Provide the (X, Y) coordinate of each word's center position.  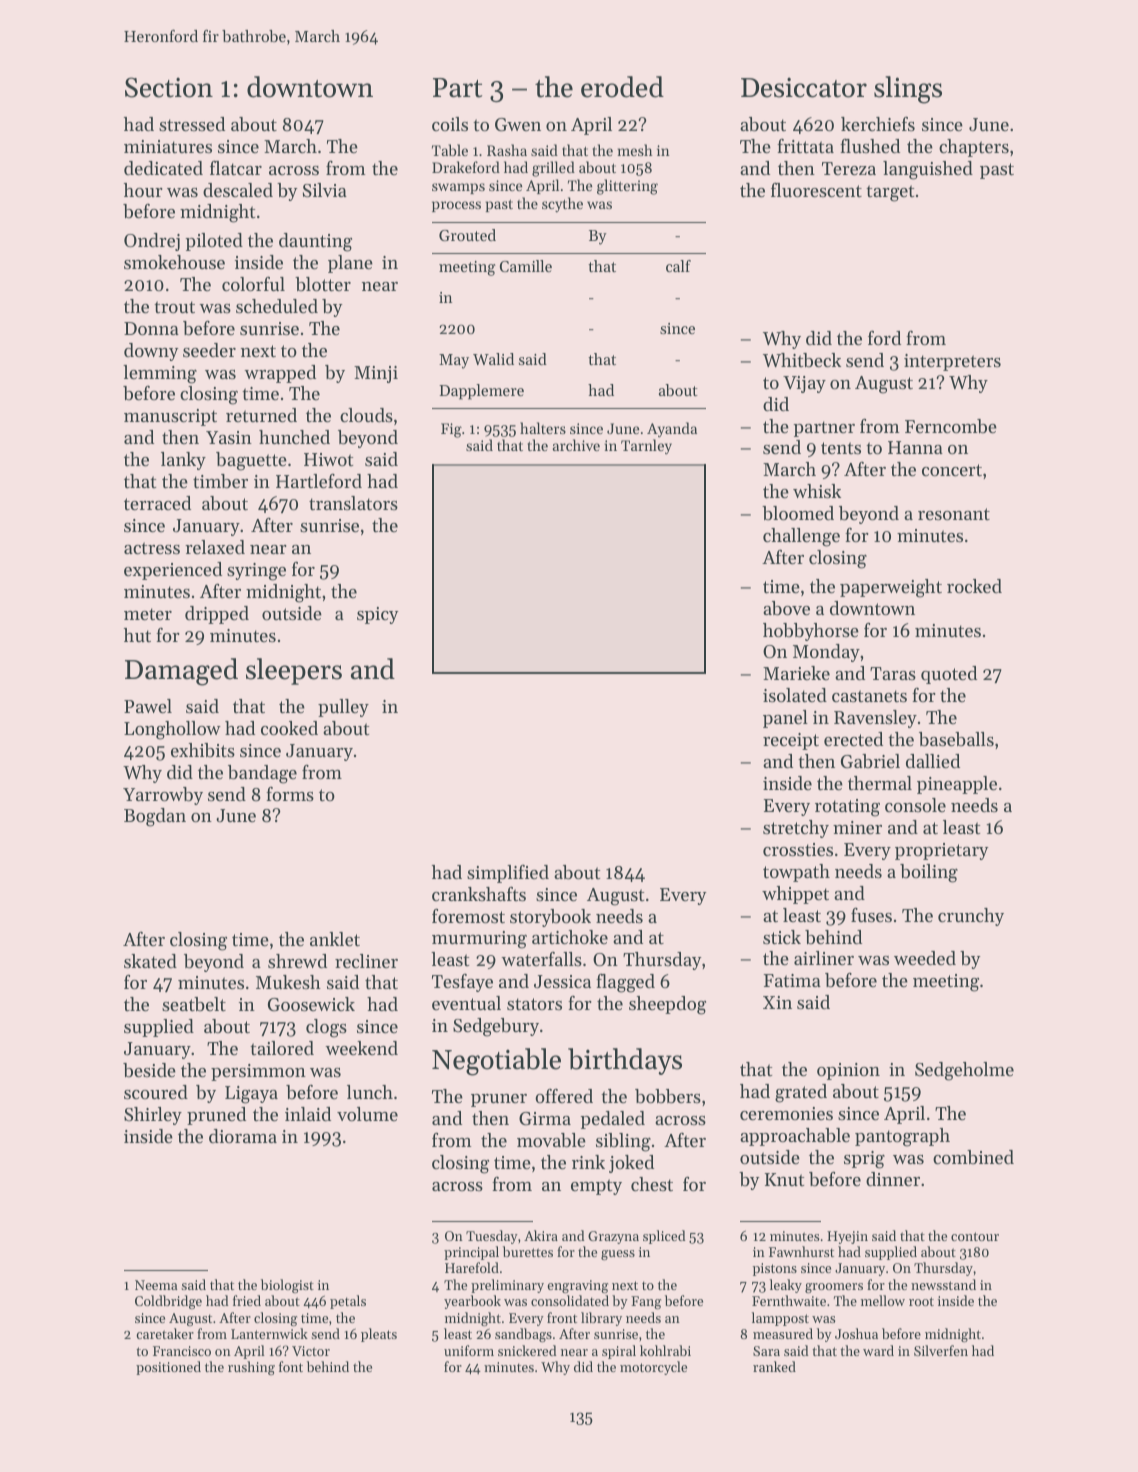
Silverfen (941, 1350)
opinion (848, 1071)
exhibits (203, 750)
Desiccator (804, 87)
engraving (577, 1286)
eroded (622, 87)
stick (782, 937)
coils (450, 124)
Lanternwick (269, 1333)
